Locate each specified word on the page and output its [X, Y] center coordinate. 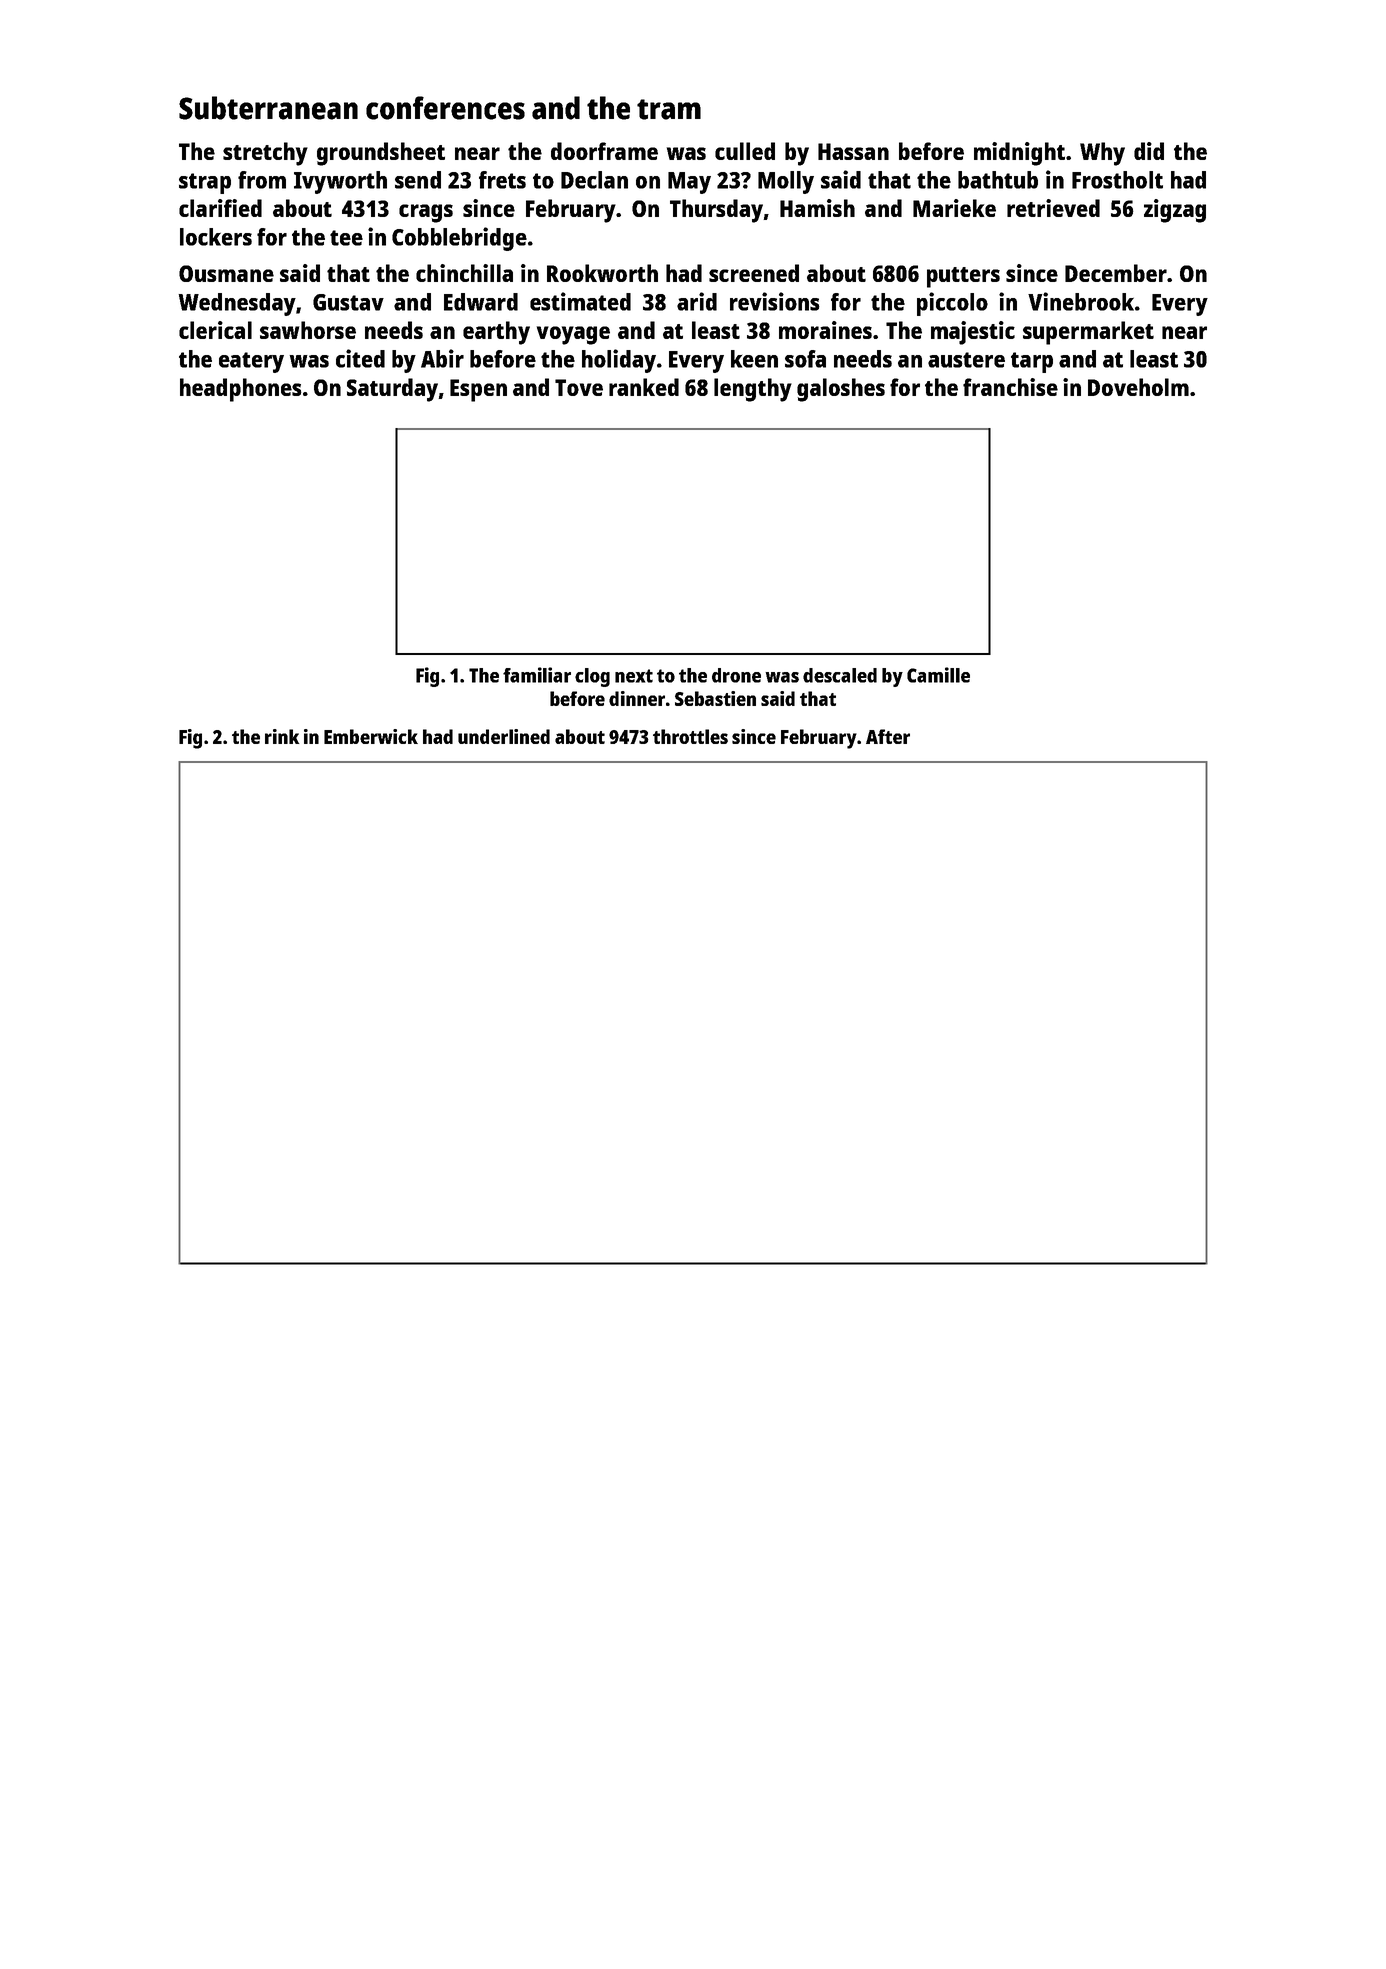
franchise [1010, 387]
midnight [1019, 154]
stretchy [265, 154]
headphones [241, 390]
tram [669, 109]
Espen [478, 390]
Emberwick [371, 736]
